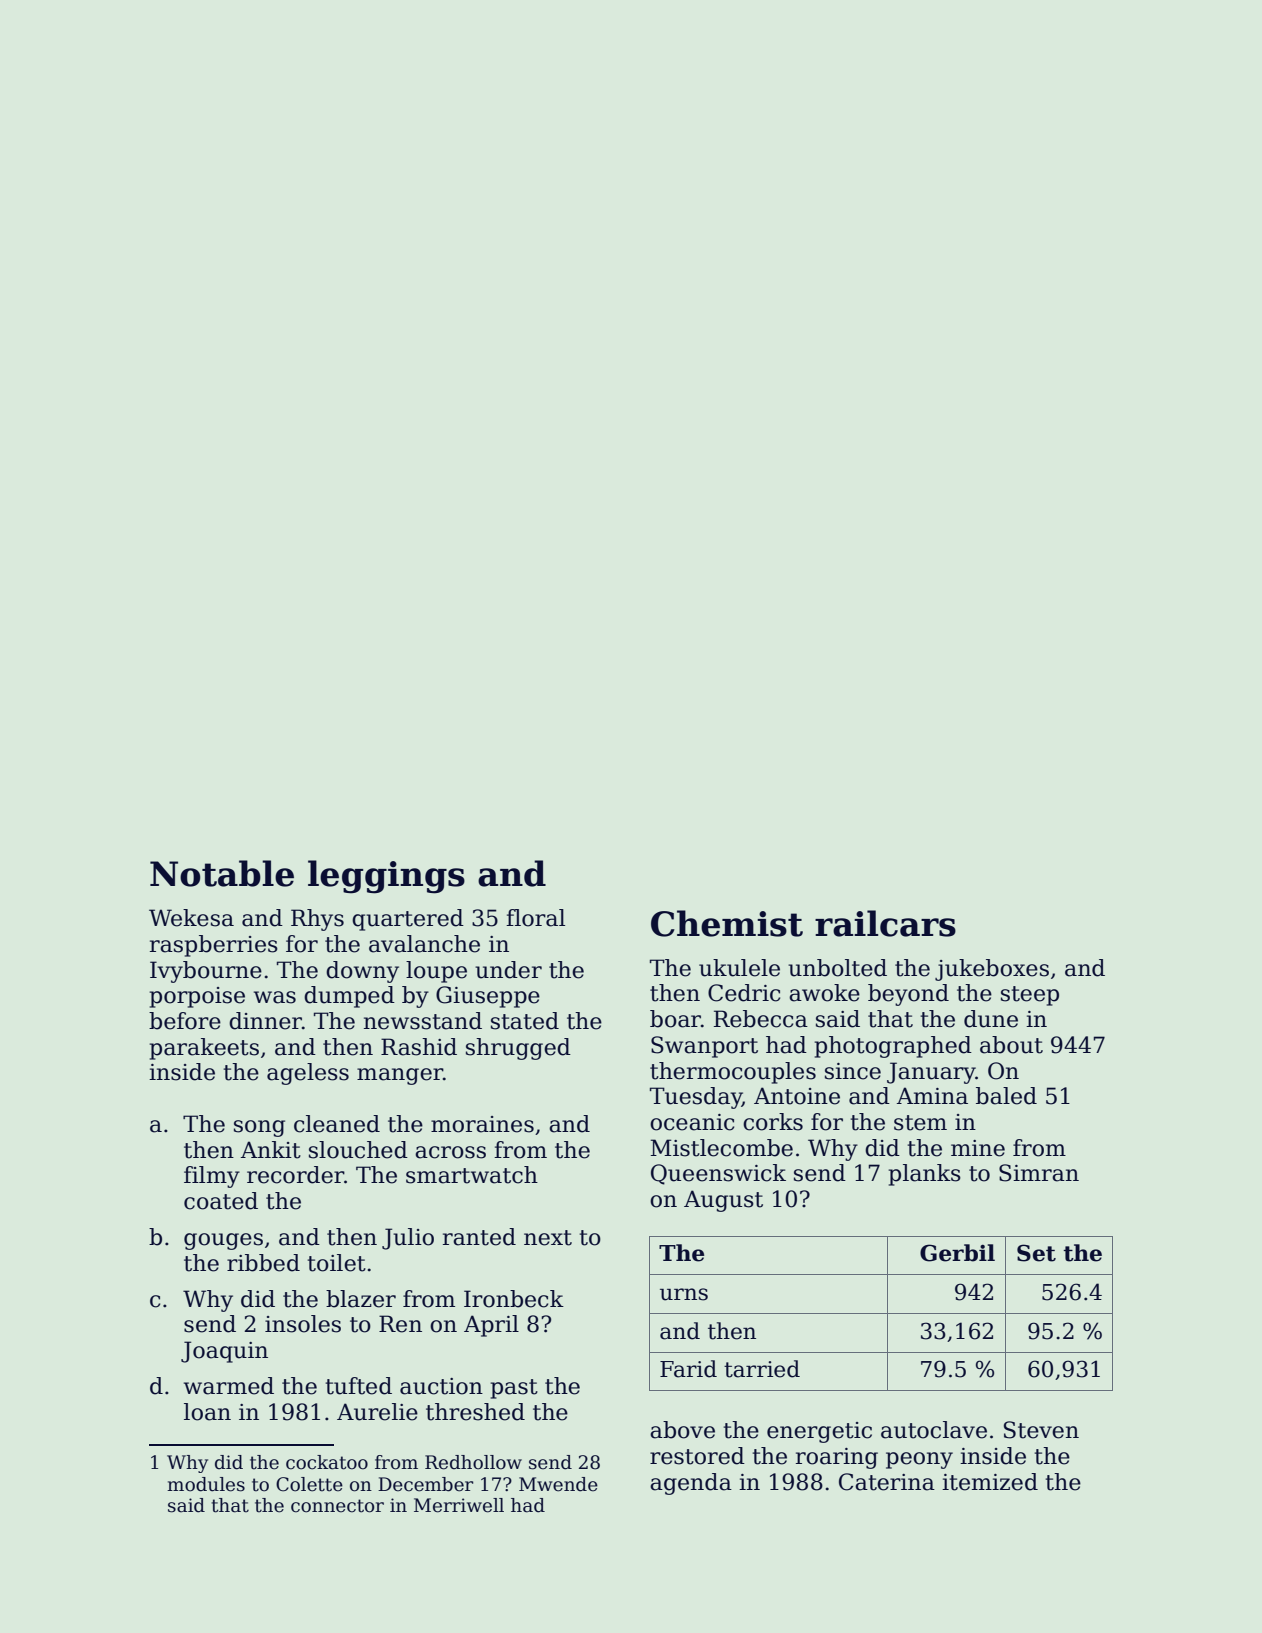 This document has width=1262, height=1633. I want to click on Julio, so click(408, 1239).
